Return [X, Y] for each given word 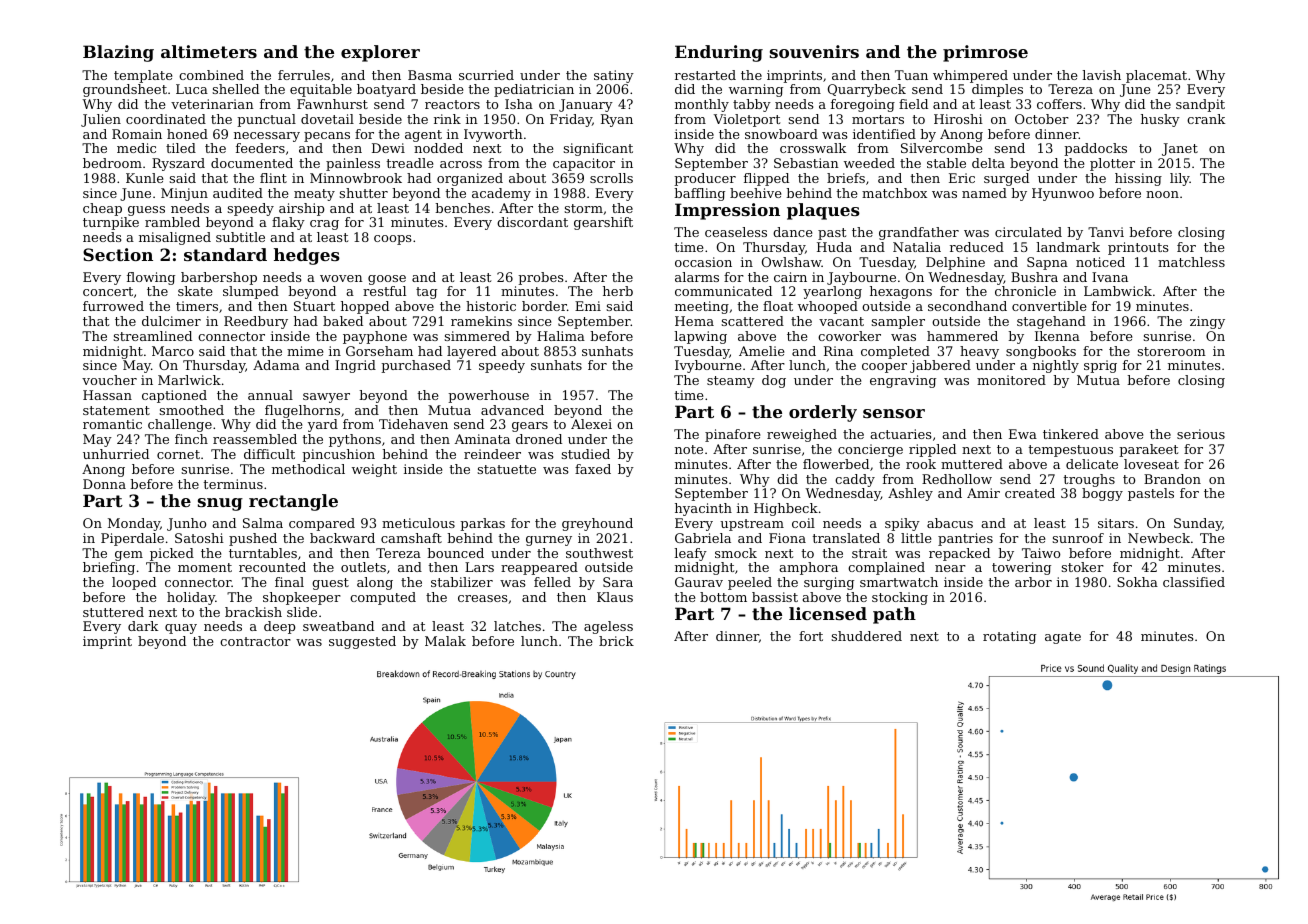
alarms [697, 277]
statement [116, 410]
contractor [255, 641]
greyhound [597, 524]
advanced [512, 410]
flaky [288, 223]
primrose [985, 53]
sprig [1100, 366]
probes [541, 278]
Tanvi [1106, 232]
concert [108, 291]
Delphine [955, 263]
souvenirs [814, 51]
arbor [1033, 582]
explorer [380, 53]
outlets [363, 567]
